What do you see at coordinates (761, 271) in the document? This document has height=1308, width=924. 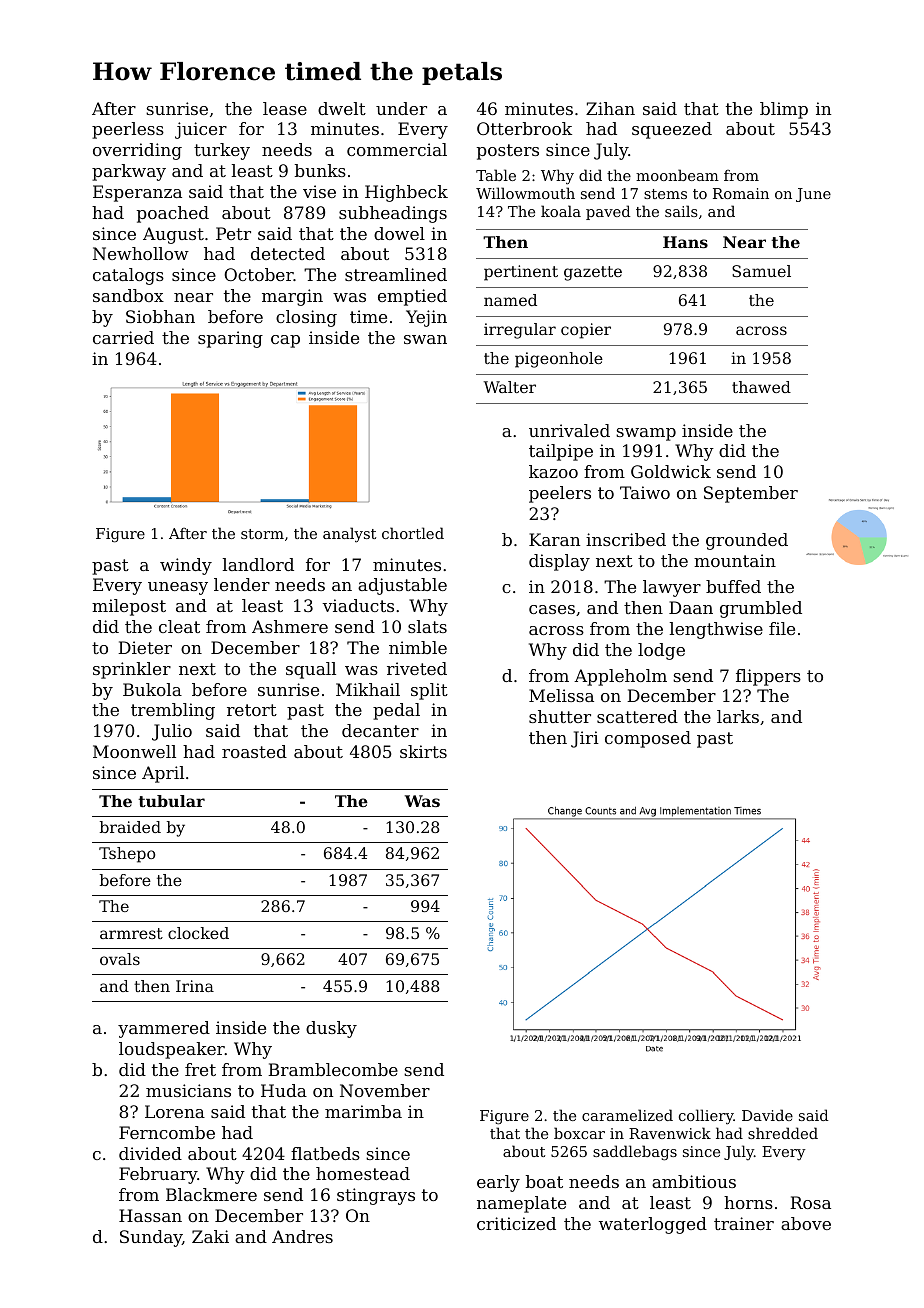 I see `Samuel` at bounding box center [761, 271].
